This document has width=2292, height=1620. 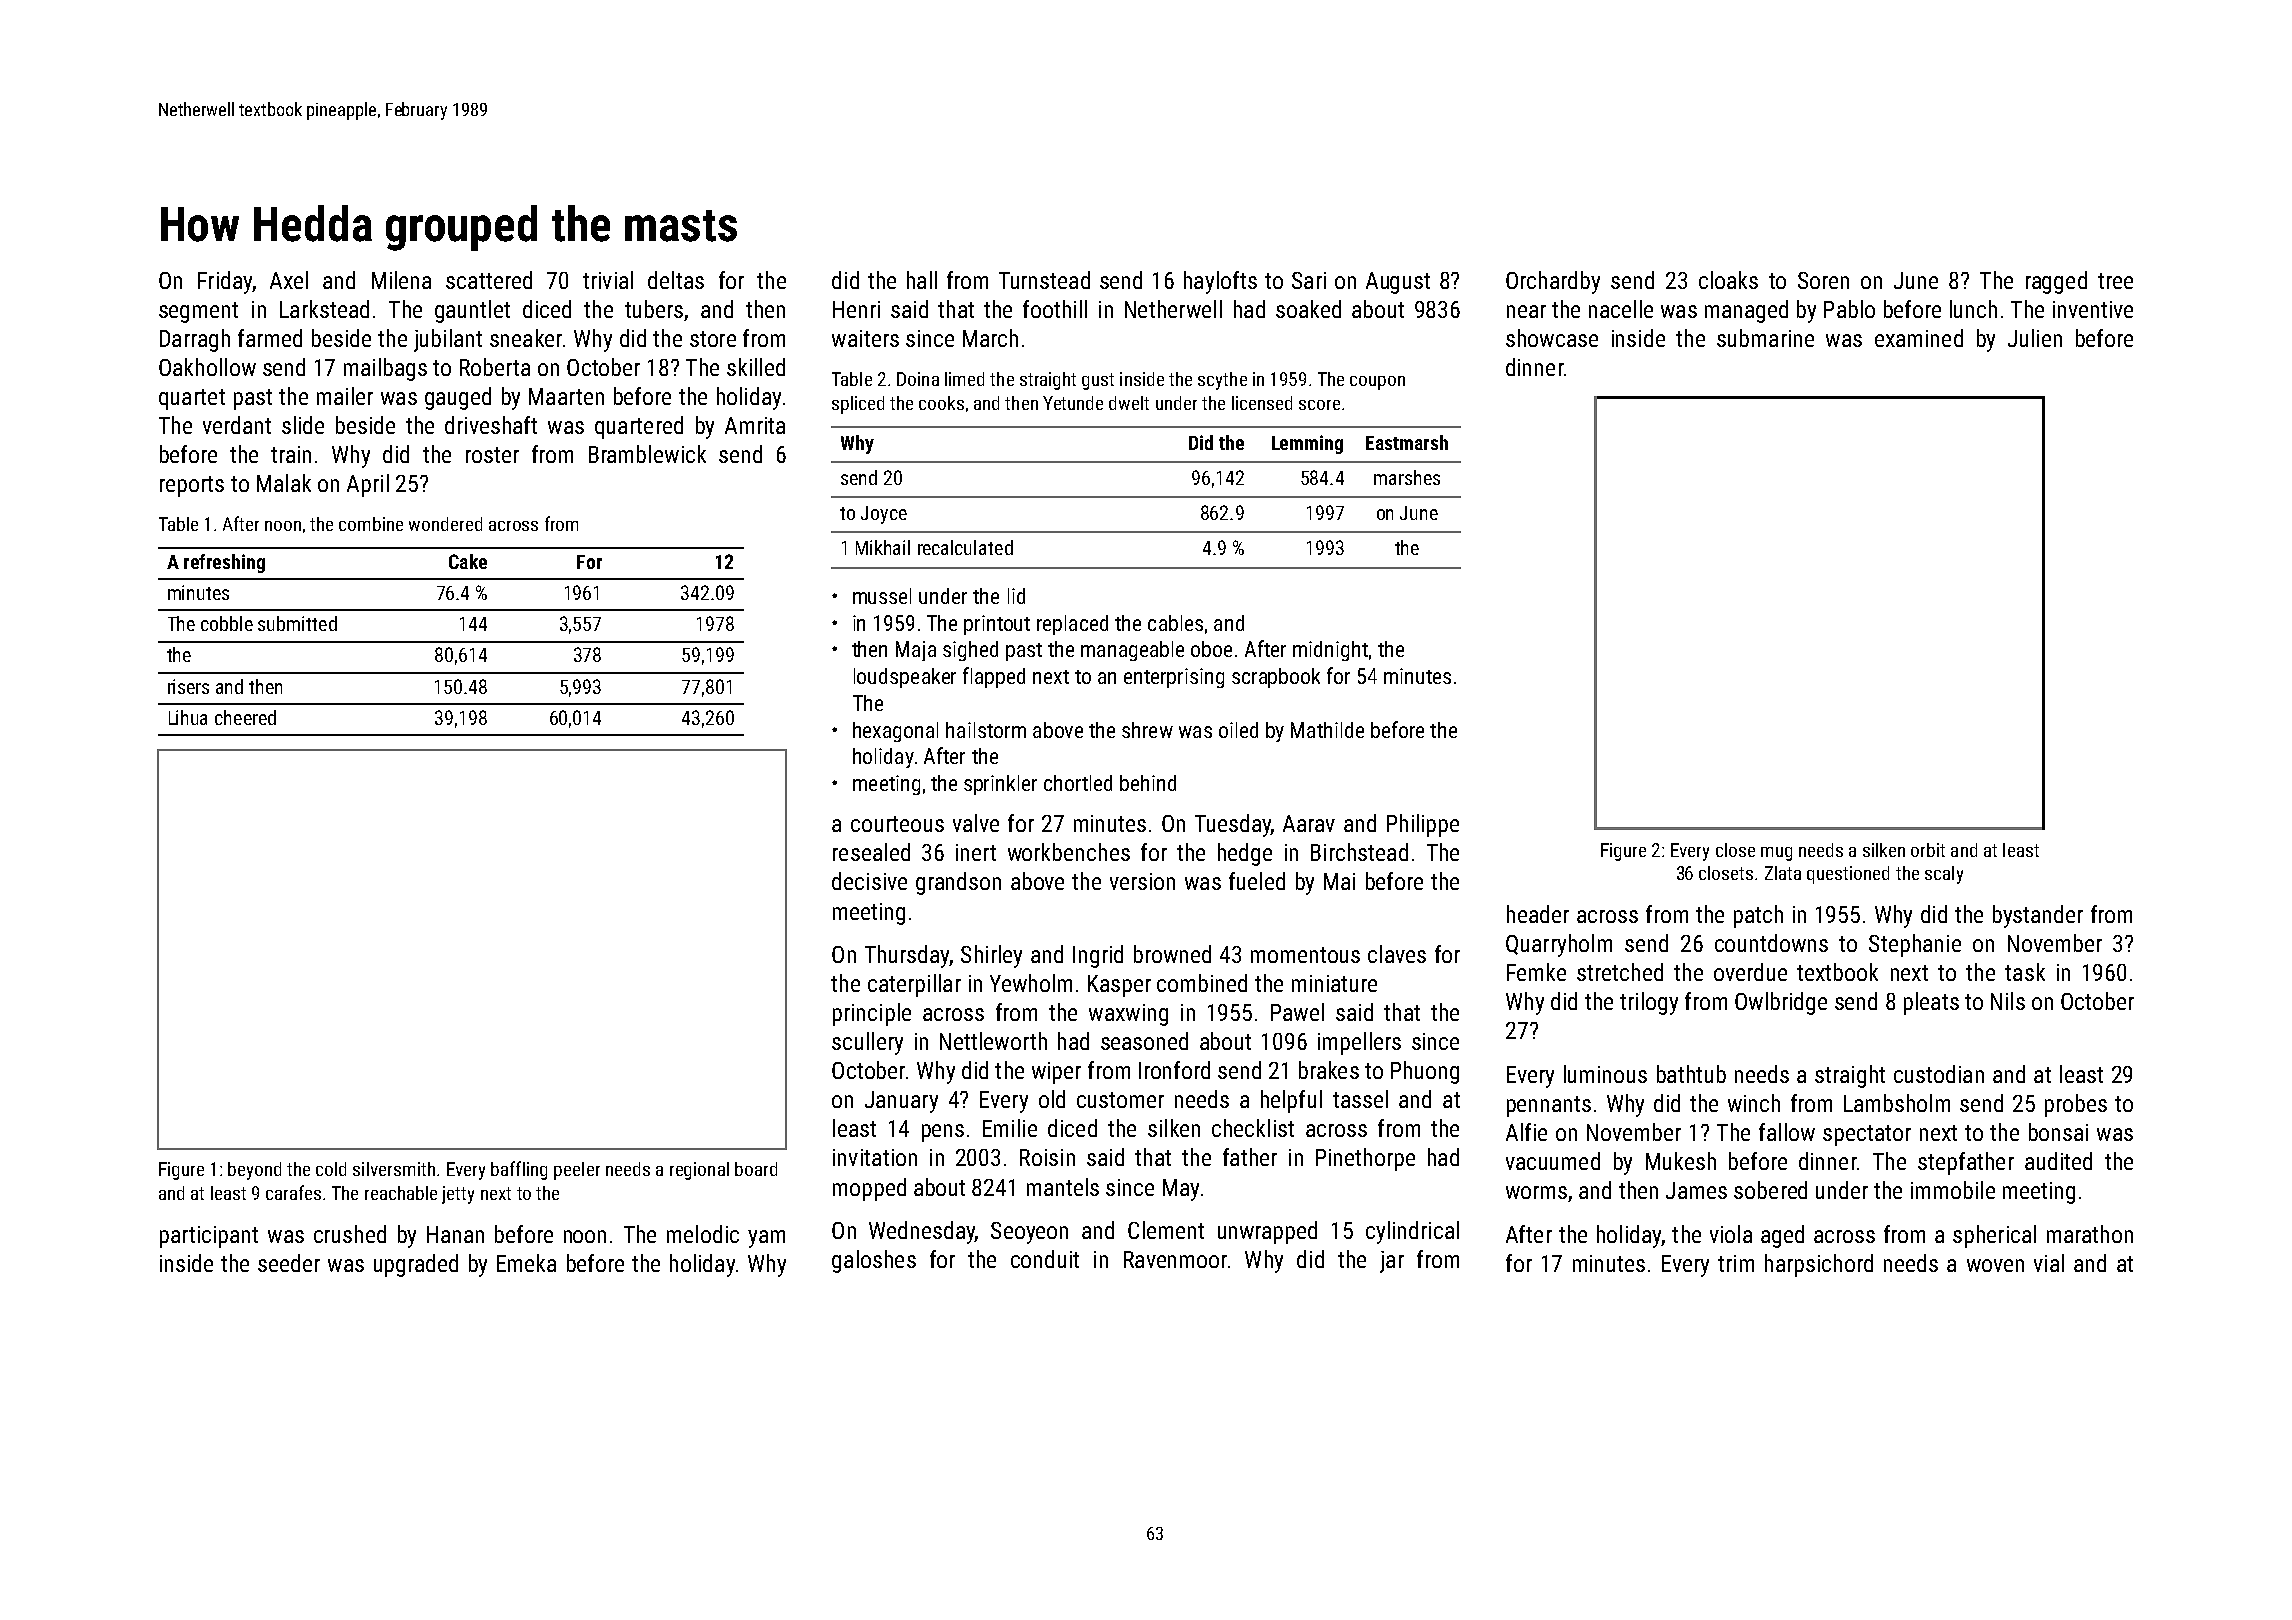 What do you see at coordinates (297, 623) in the document?
I see `submitted` at bounding box center [297, 623].
